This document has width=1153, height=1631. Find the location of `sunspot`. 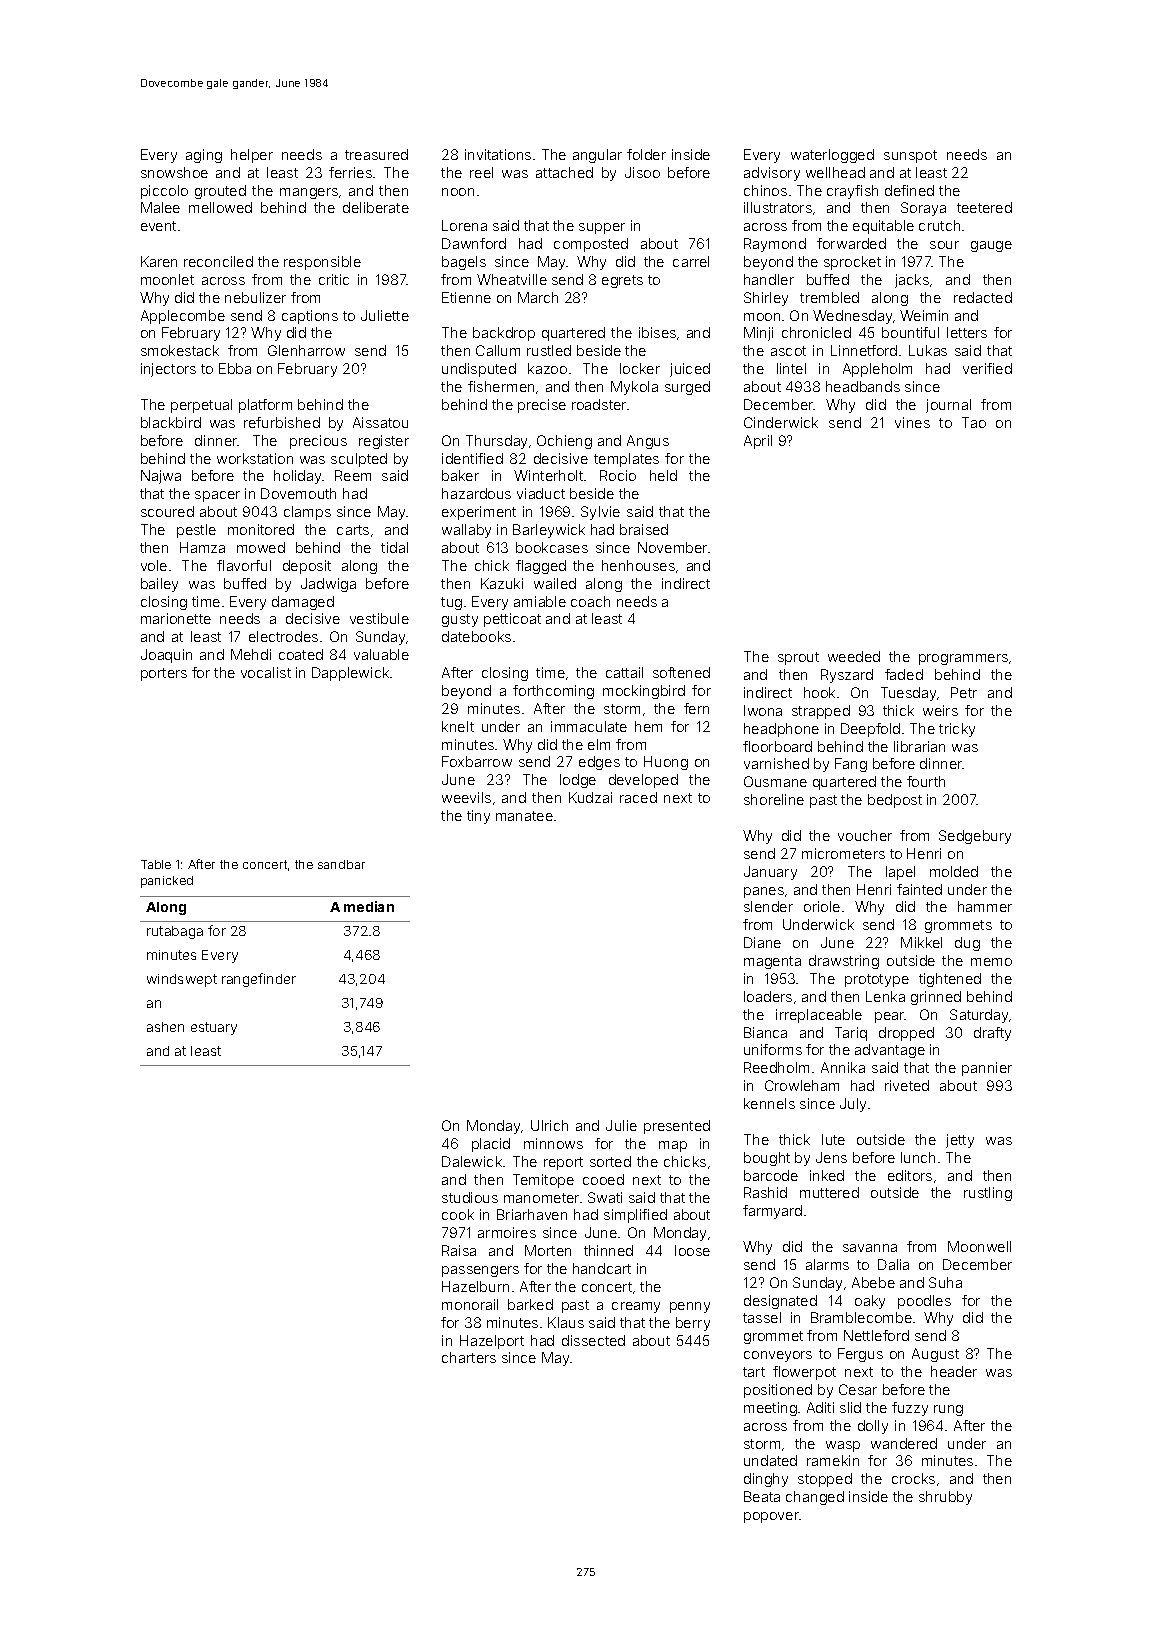

sunspot is located at coordinates (910, 156).
